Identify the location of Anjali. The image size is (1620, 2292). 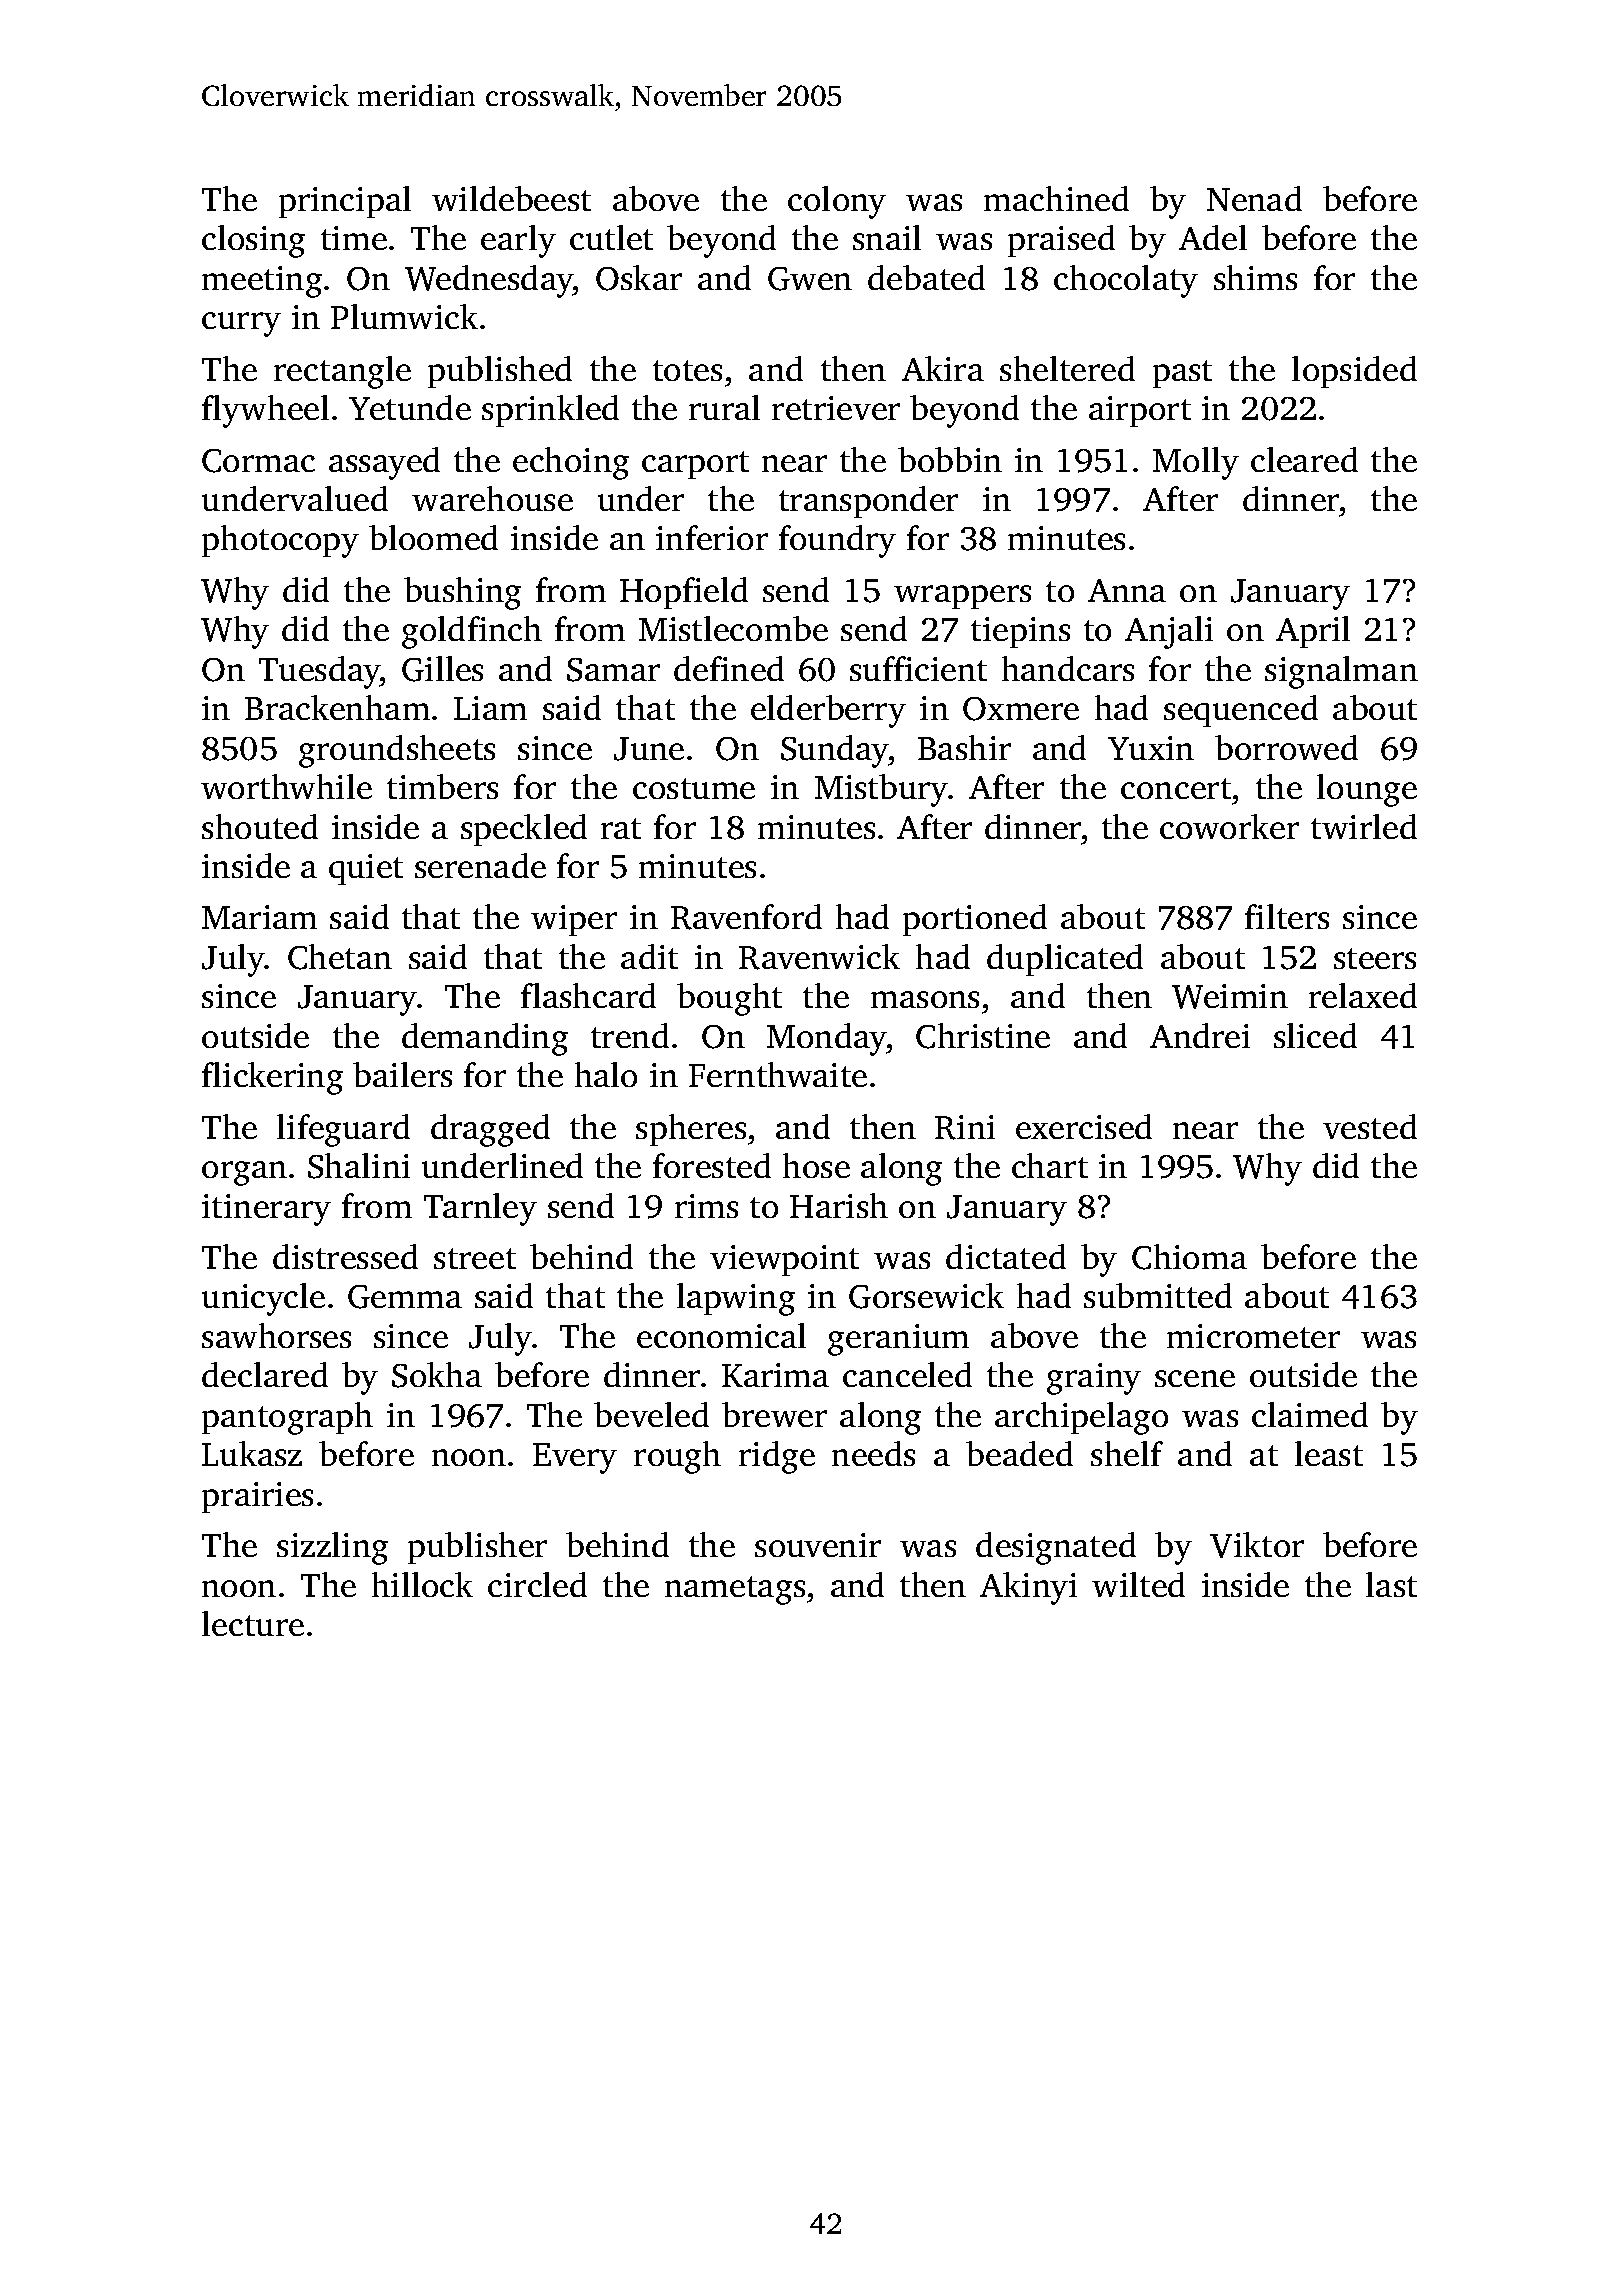
(1169, 632).
